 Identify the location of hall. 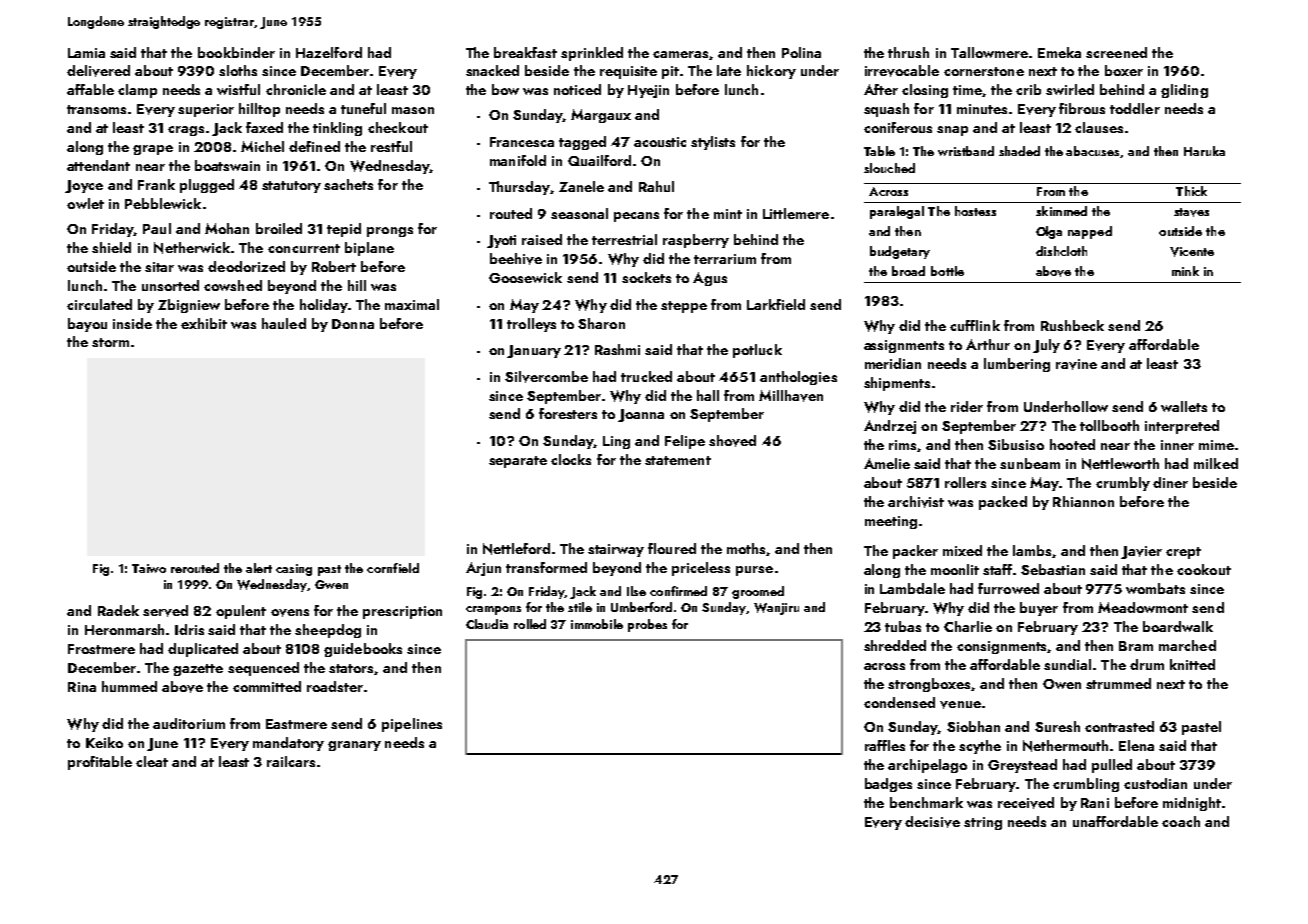
(708, 395).
